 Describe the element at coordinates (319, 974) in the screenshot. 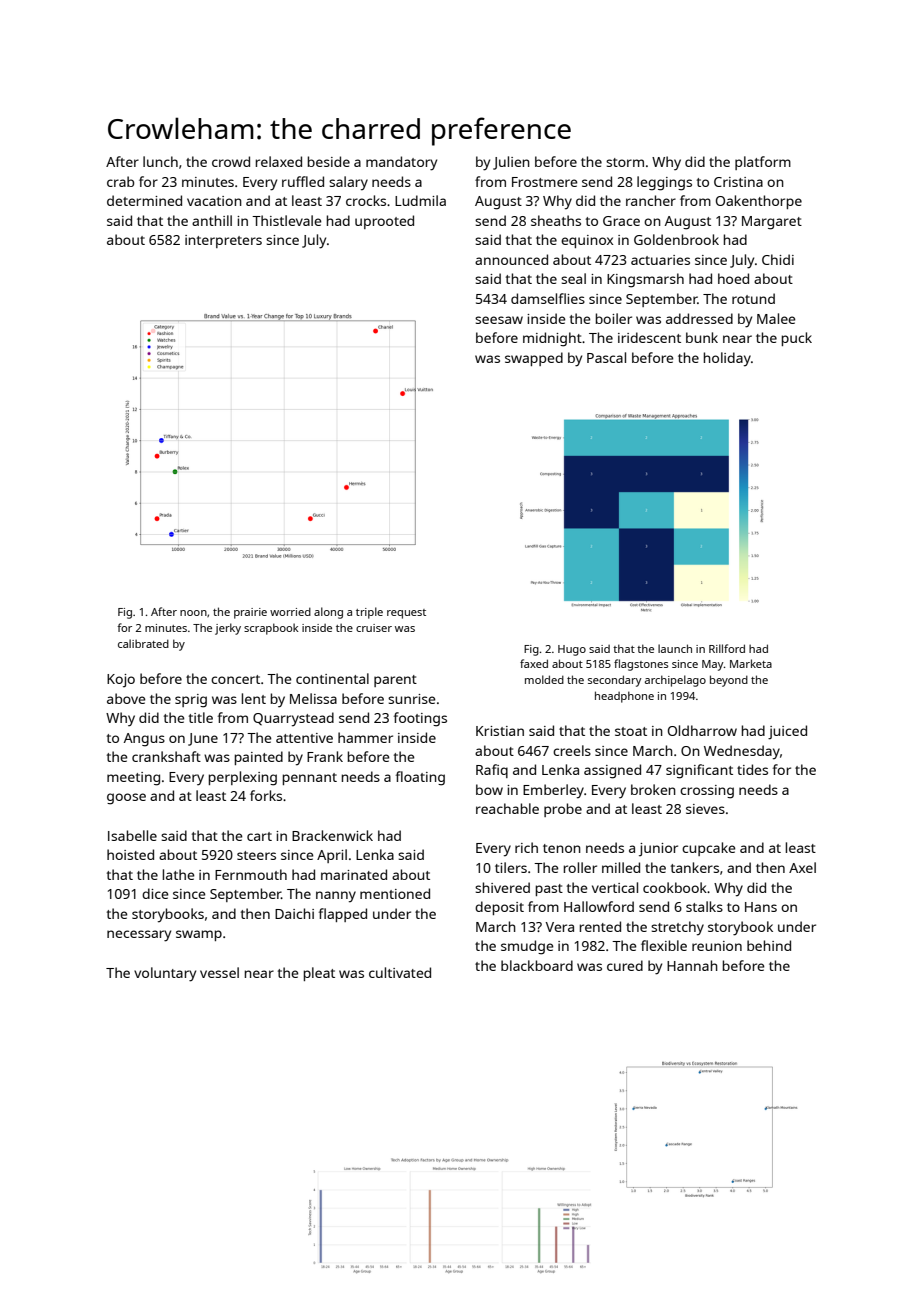

I see `pleat` at that location.
